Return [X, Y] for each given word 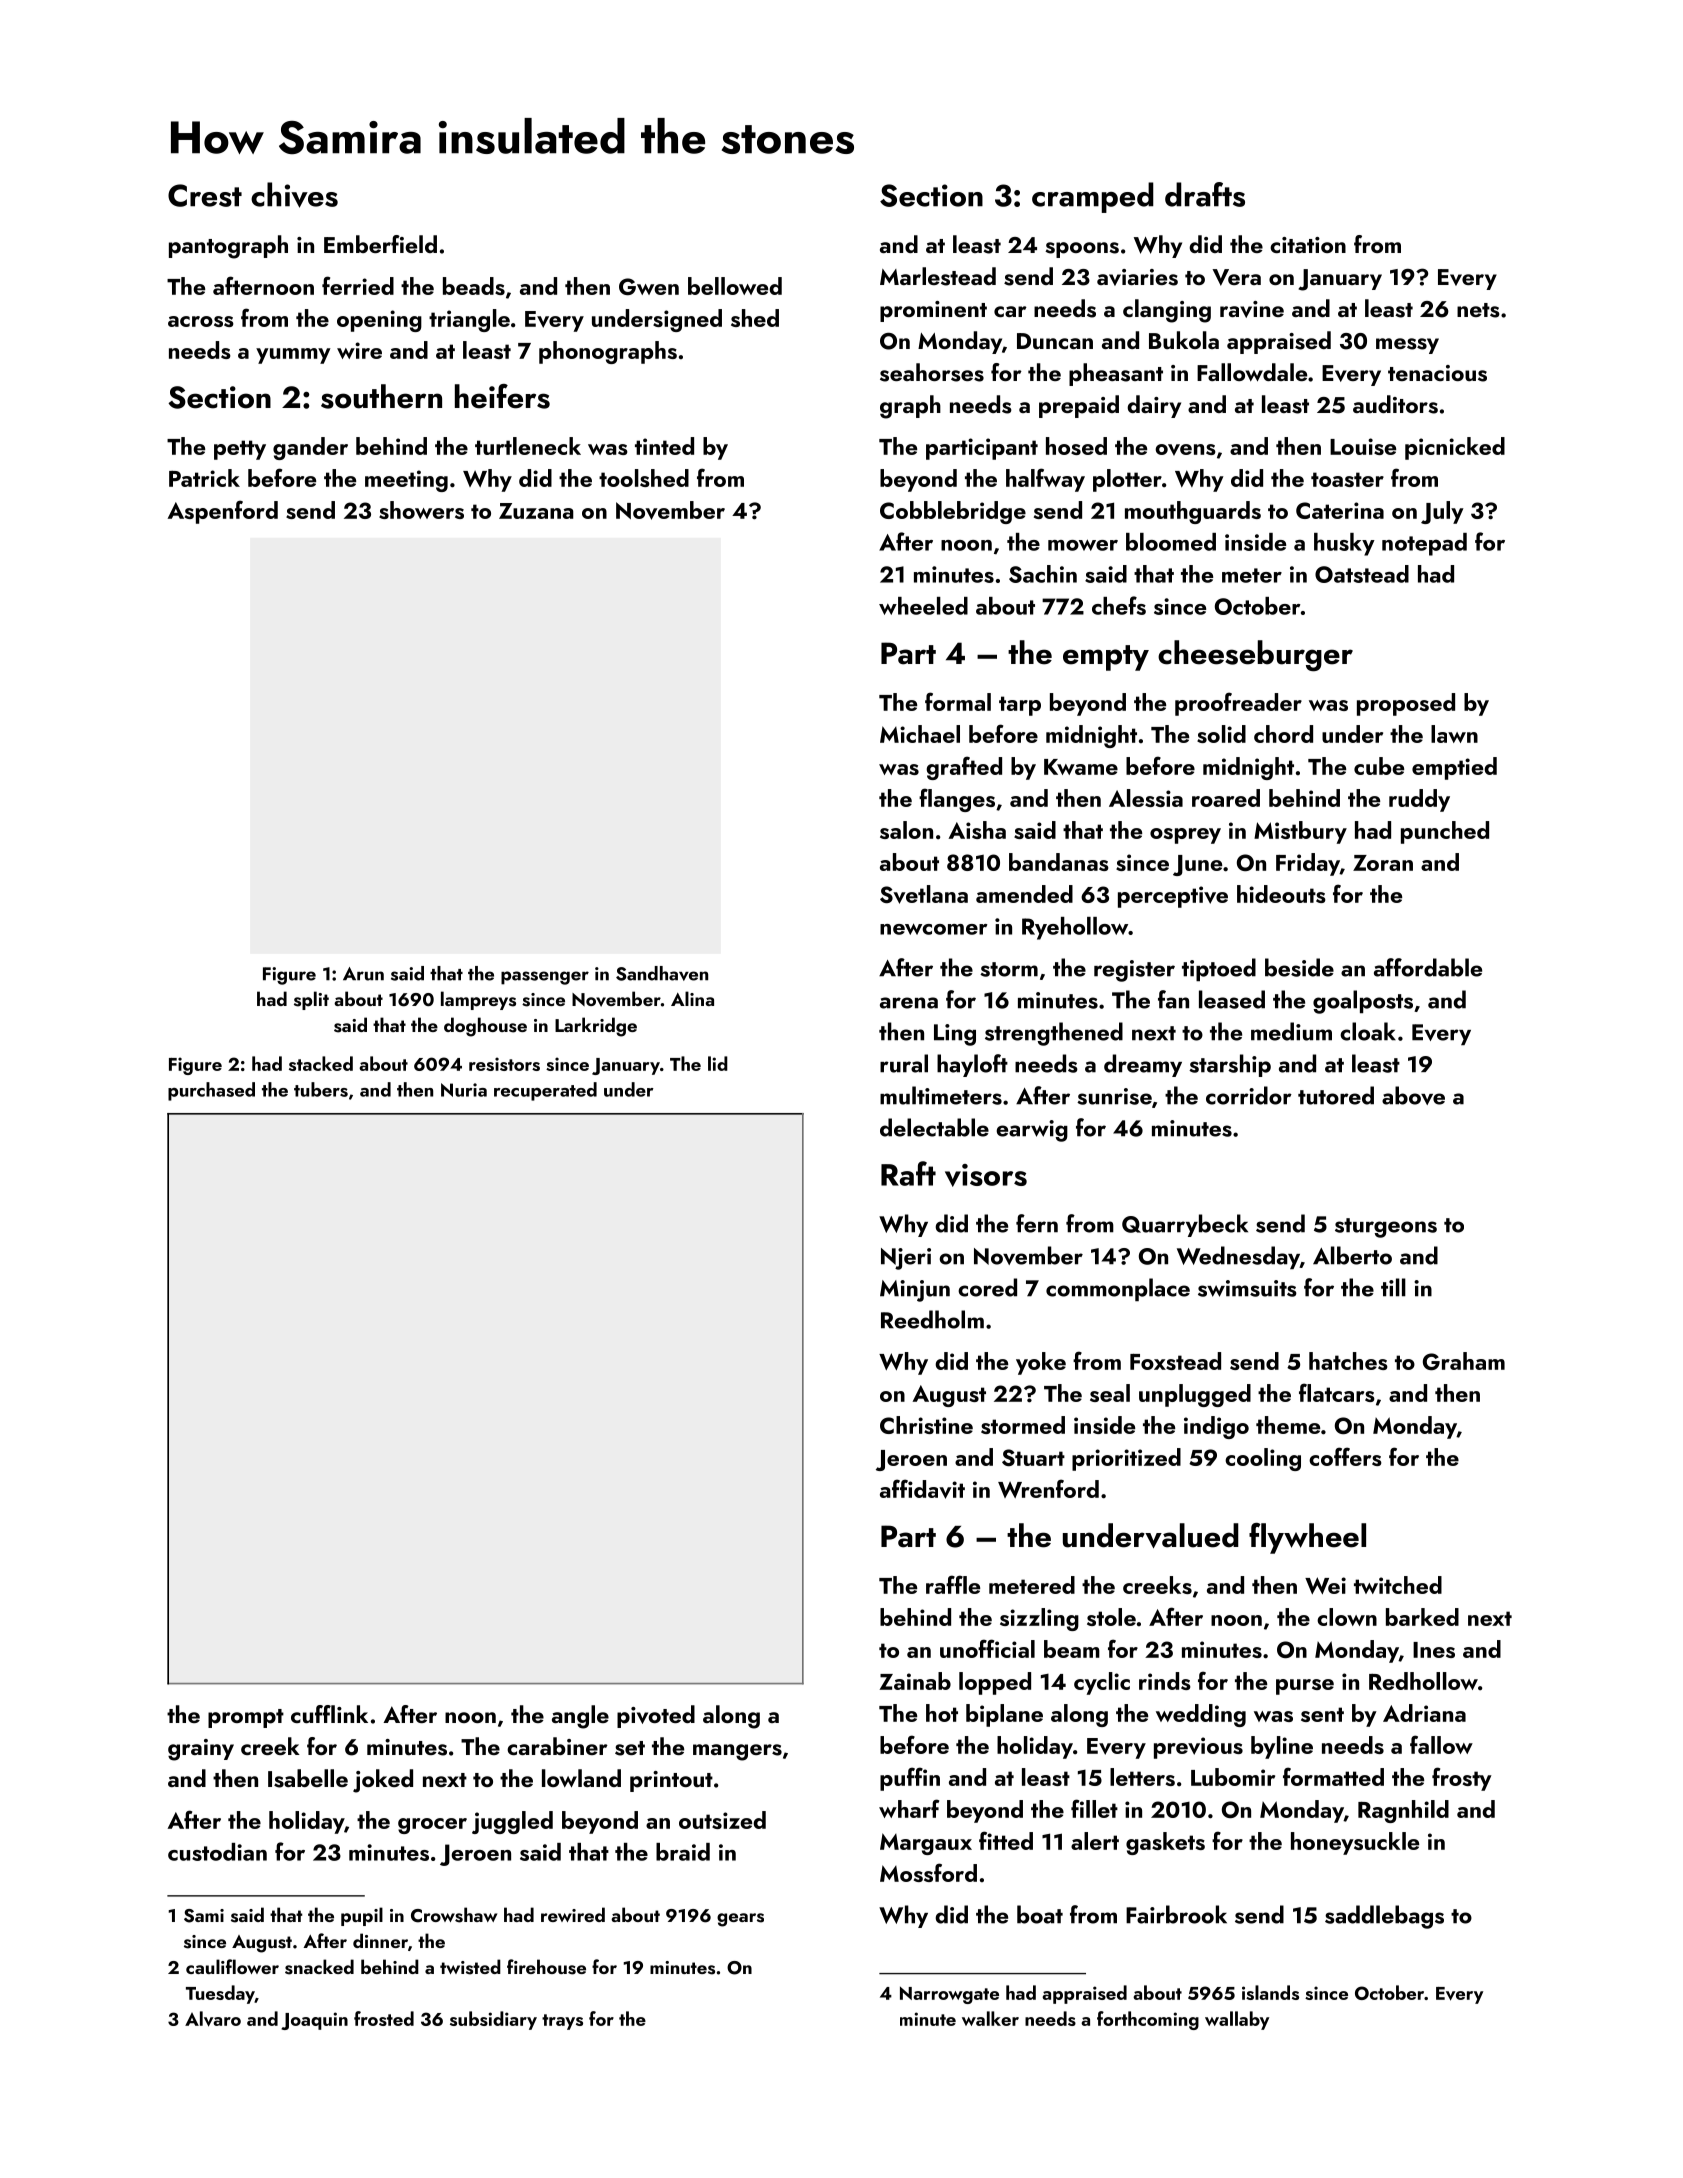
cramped [1093, 197]
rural [904, 1063]
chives [294, 195]
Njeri [906, 1259]
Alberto [1352, 1255]
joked [383, 1781]
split [311, 1000]
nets [1478, 310]
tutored [1336, 1095]
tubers [321, 1089]
